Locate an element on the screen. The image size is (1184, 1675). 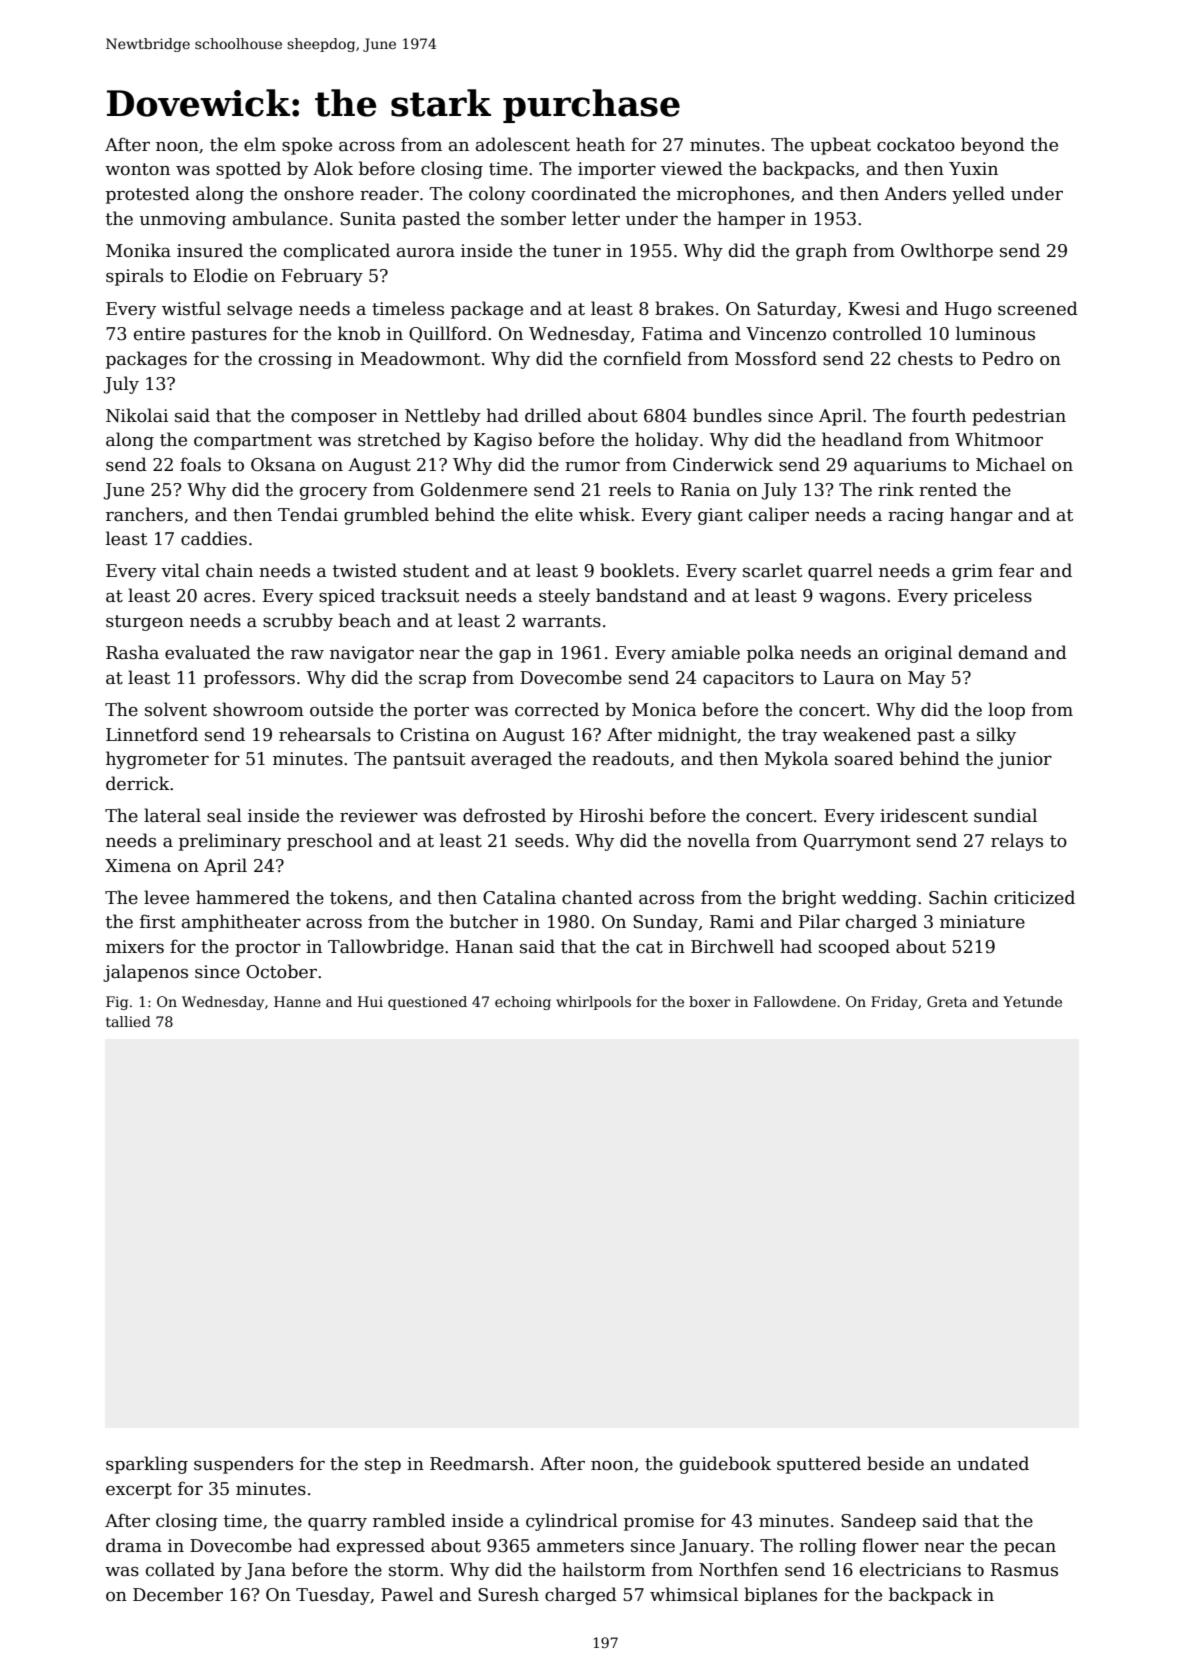
amiable is located at coordinates (706, 652).
